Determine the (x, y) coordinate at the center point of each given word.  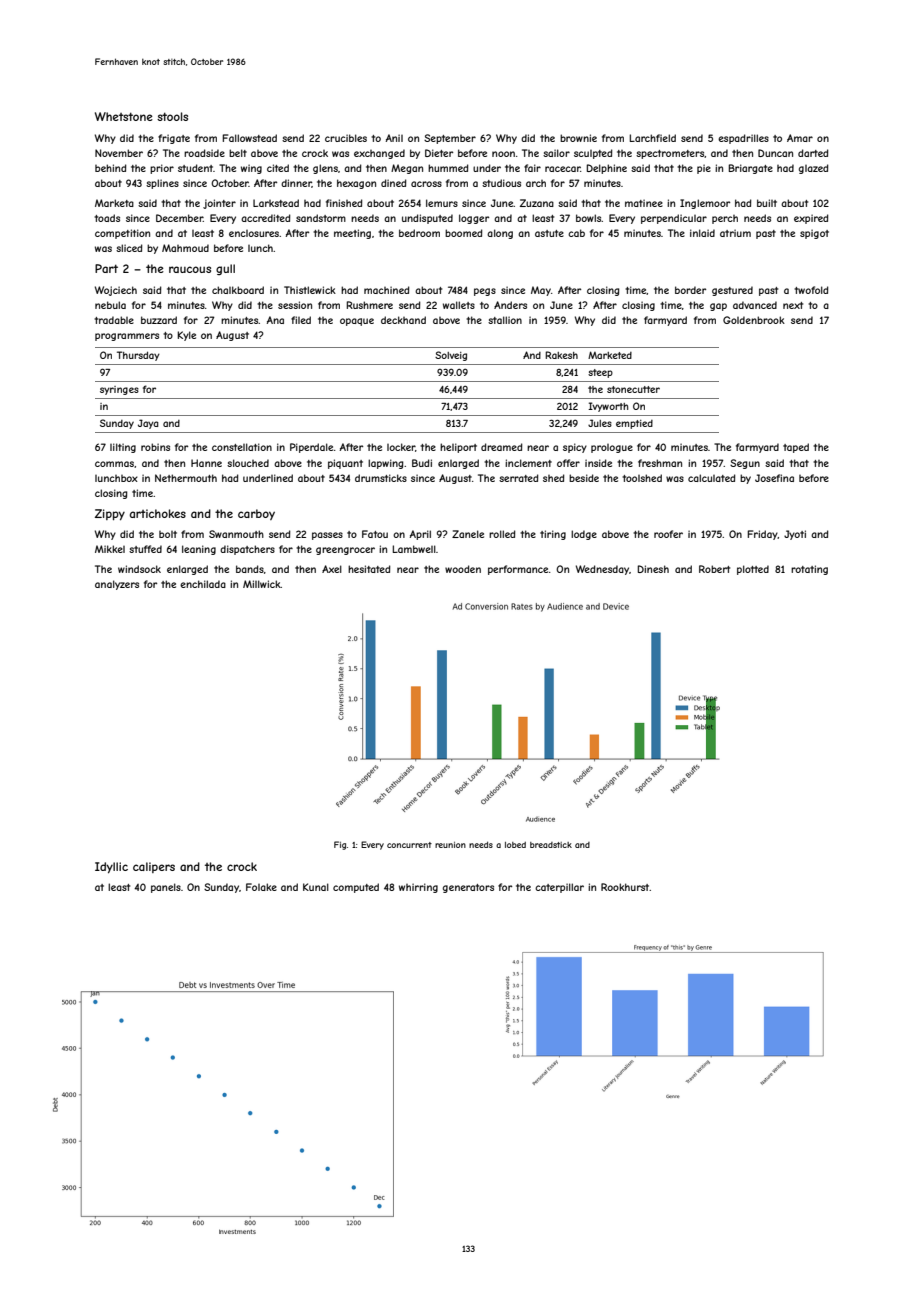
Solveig (451, 356)
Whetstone (124, 116)
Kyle (186, 336)
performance (518, 570)
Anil (394, 138)
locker (401, 447)
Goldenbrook (754, 320)
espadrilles (743, 139)
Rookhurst (625, 887)
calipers (154, 867)
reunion (450, 845)
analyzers (117, 585)
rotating (809, 570)
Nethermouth (186, 478)
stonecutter (633, 389)
